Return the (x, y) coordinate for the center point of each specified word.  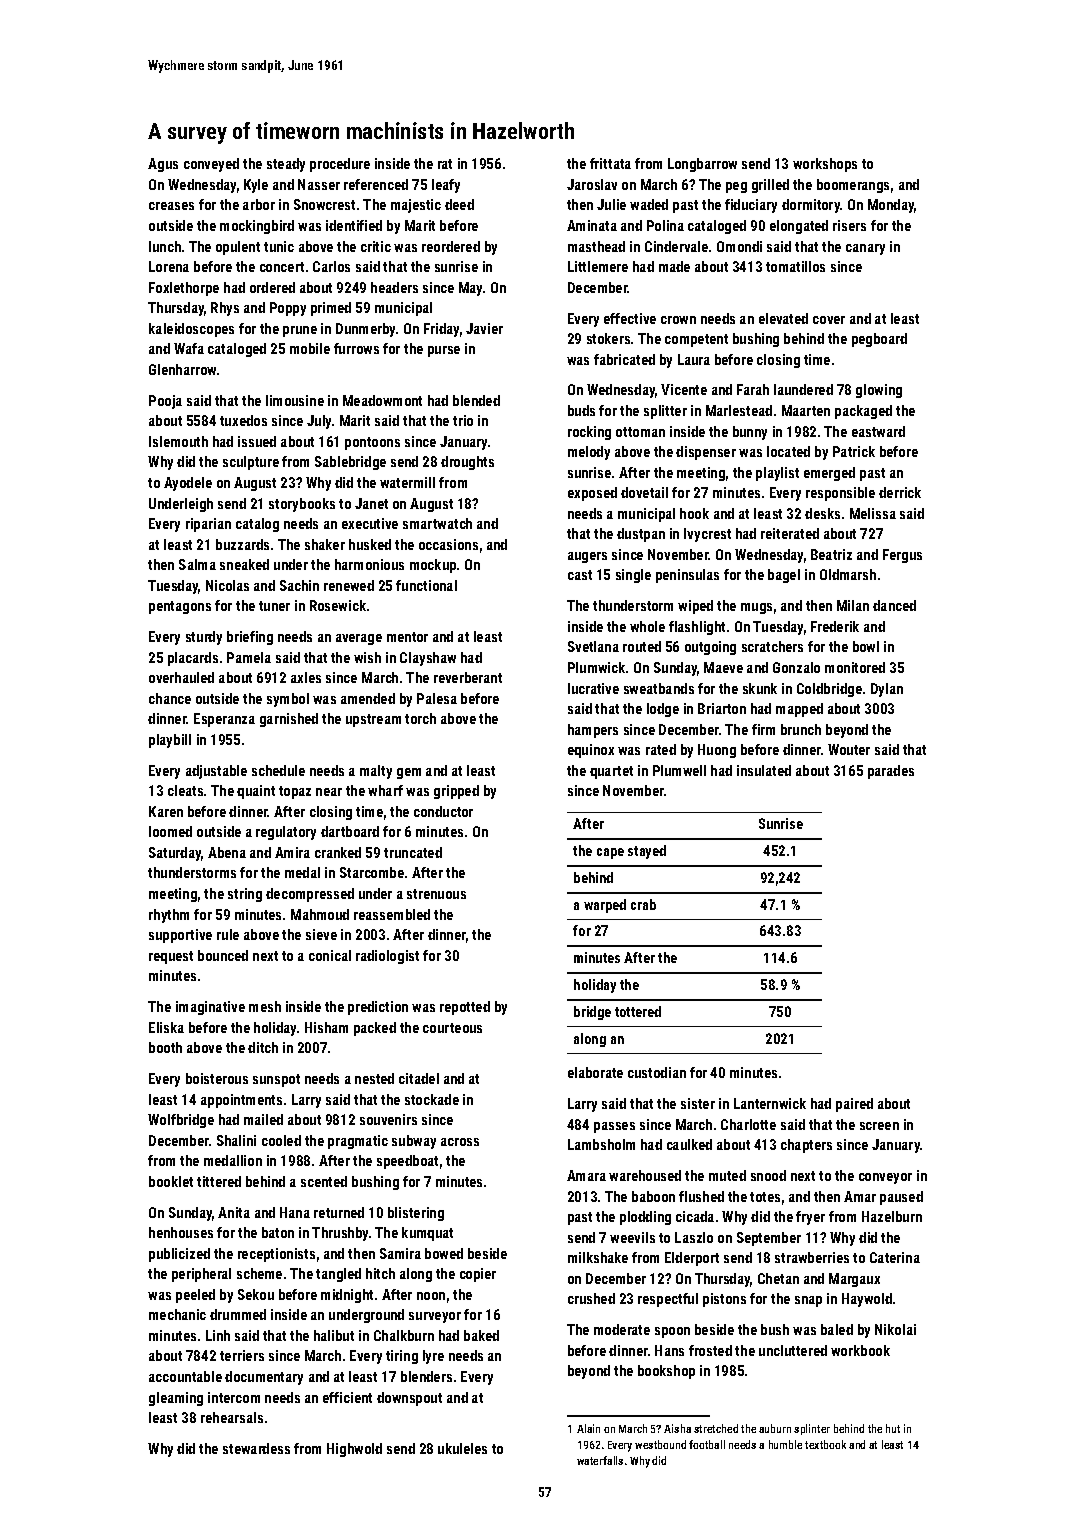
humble (785, 1444)
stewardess (256, 1448)
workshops (825, 165)
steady (286, 165)
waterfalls (600, 1460)
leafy (446, 186)
